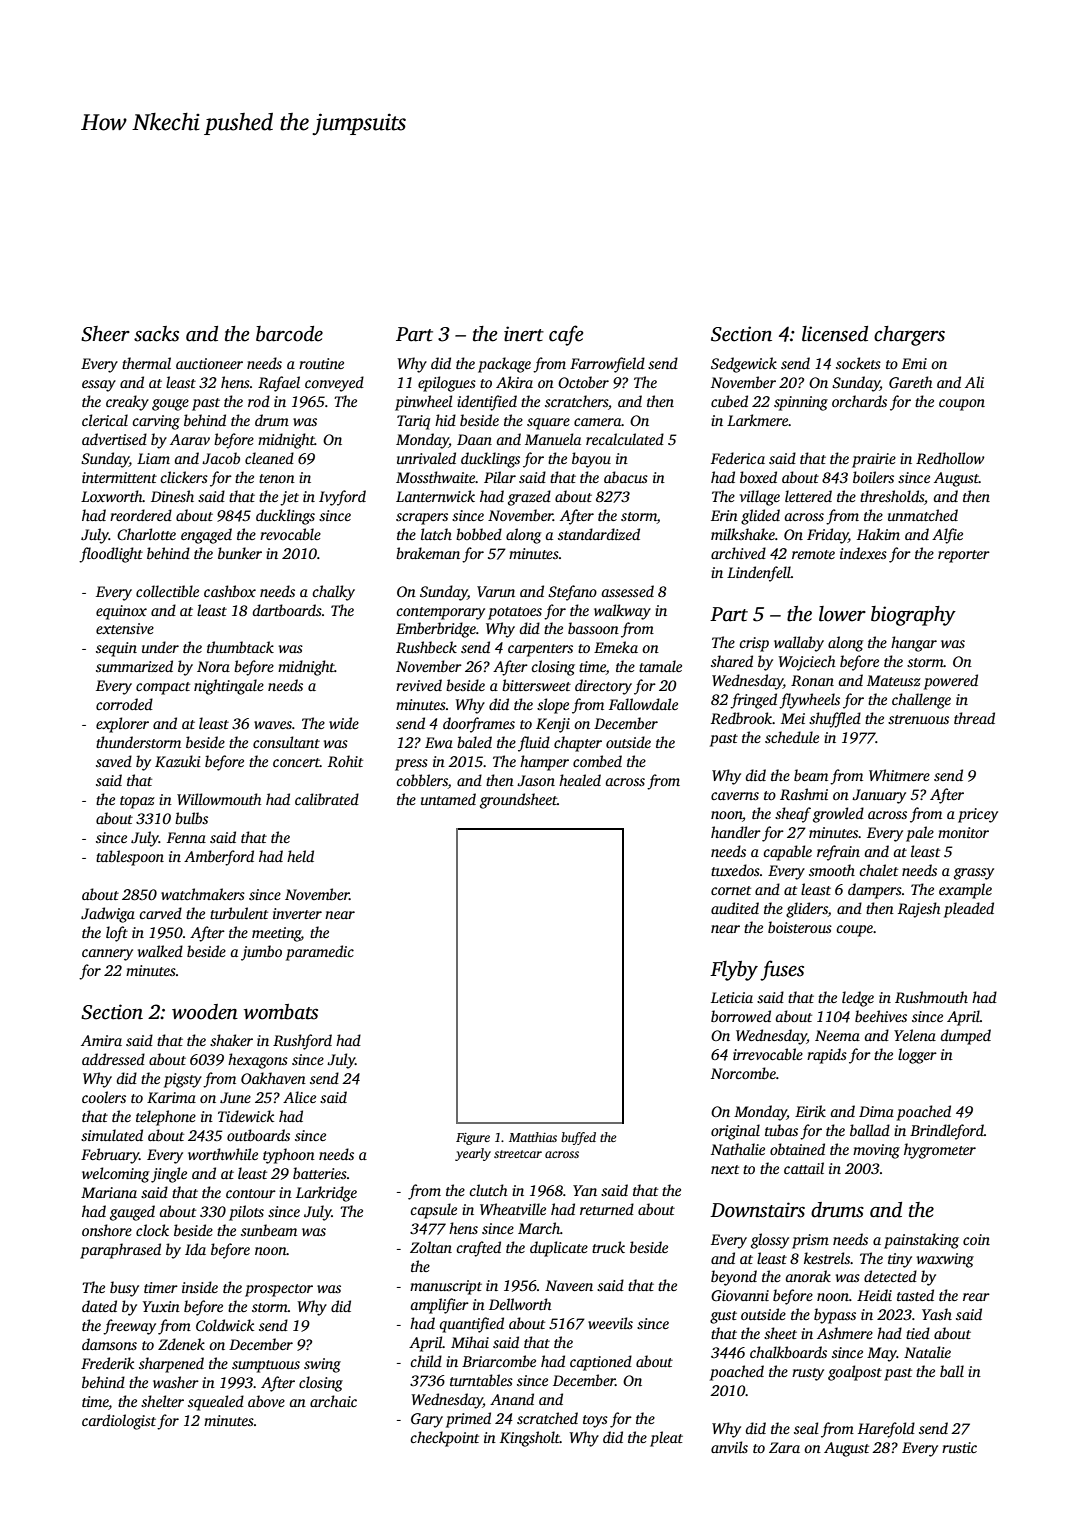  Describe the element at coordinates (124, 704) in the screenshot. I see `corroded` at that location.
